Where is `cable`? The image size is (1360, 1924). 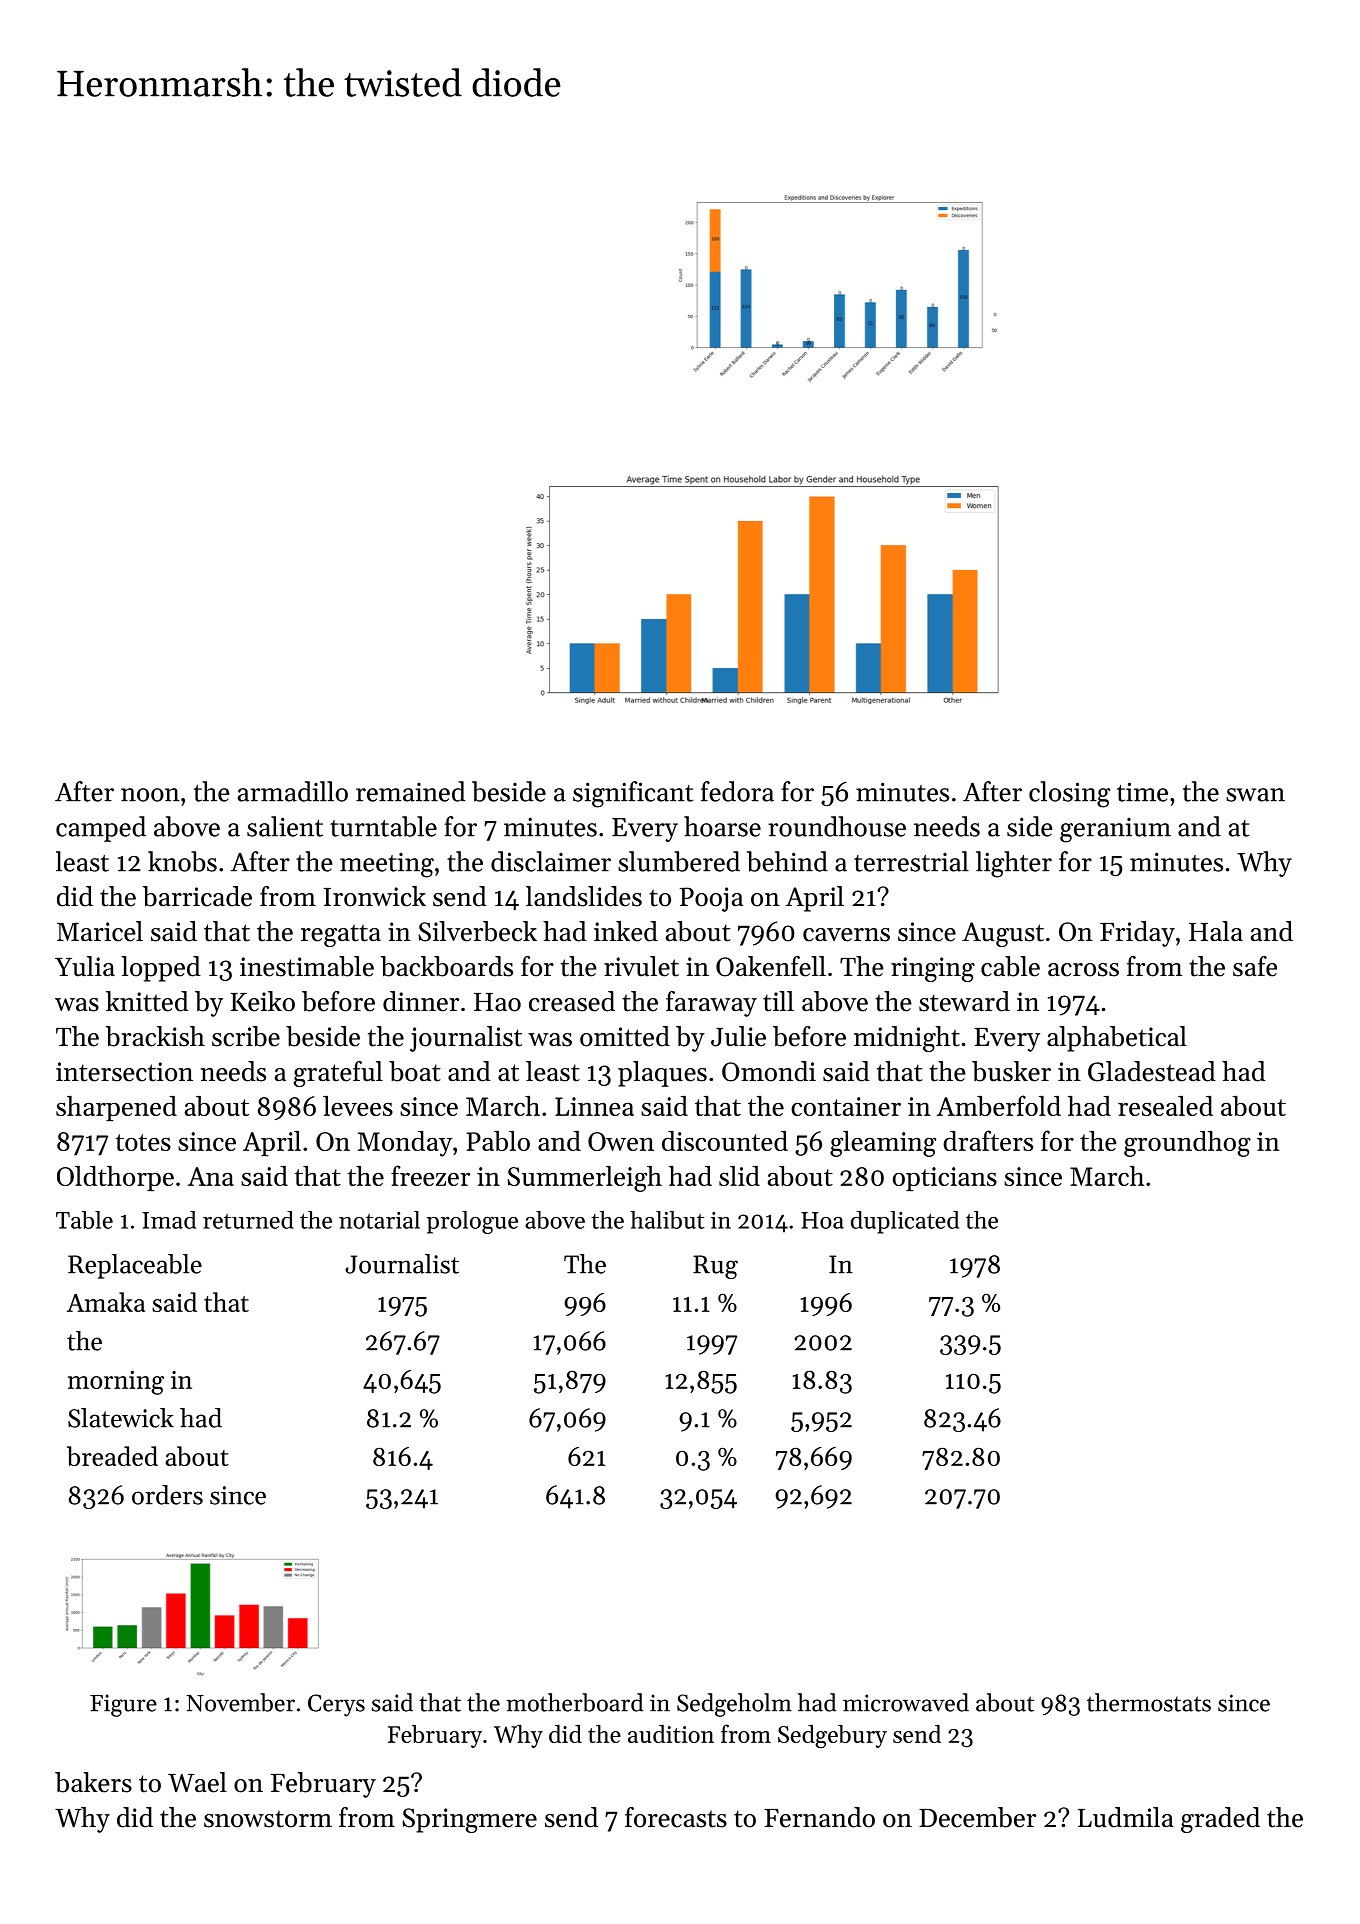 cable is located at coordinates (1010, 966).
